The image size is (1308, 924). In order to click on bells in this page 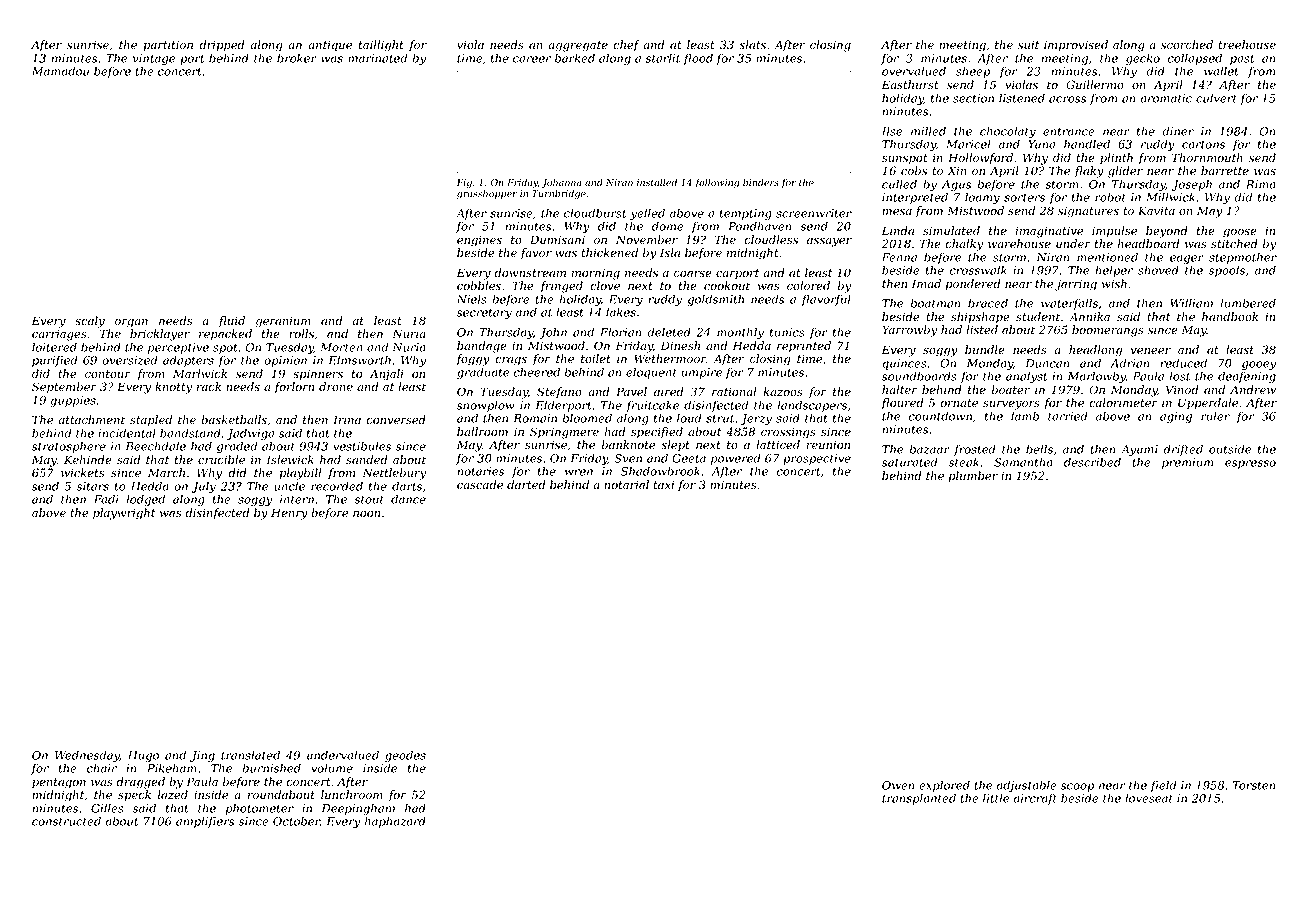, I will do `click(1039, 449)`.
